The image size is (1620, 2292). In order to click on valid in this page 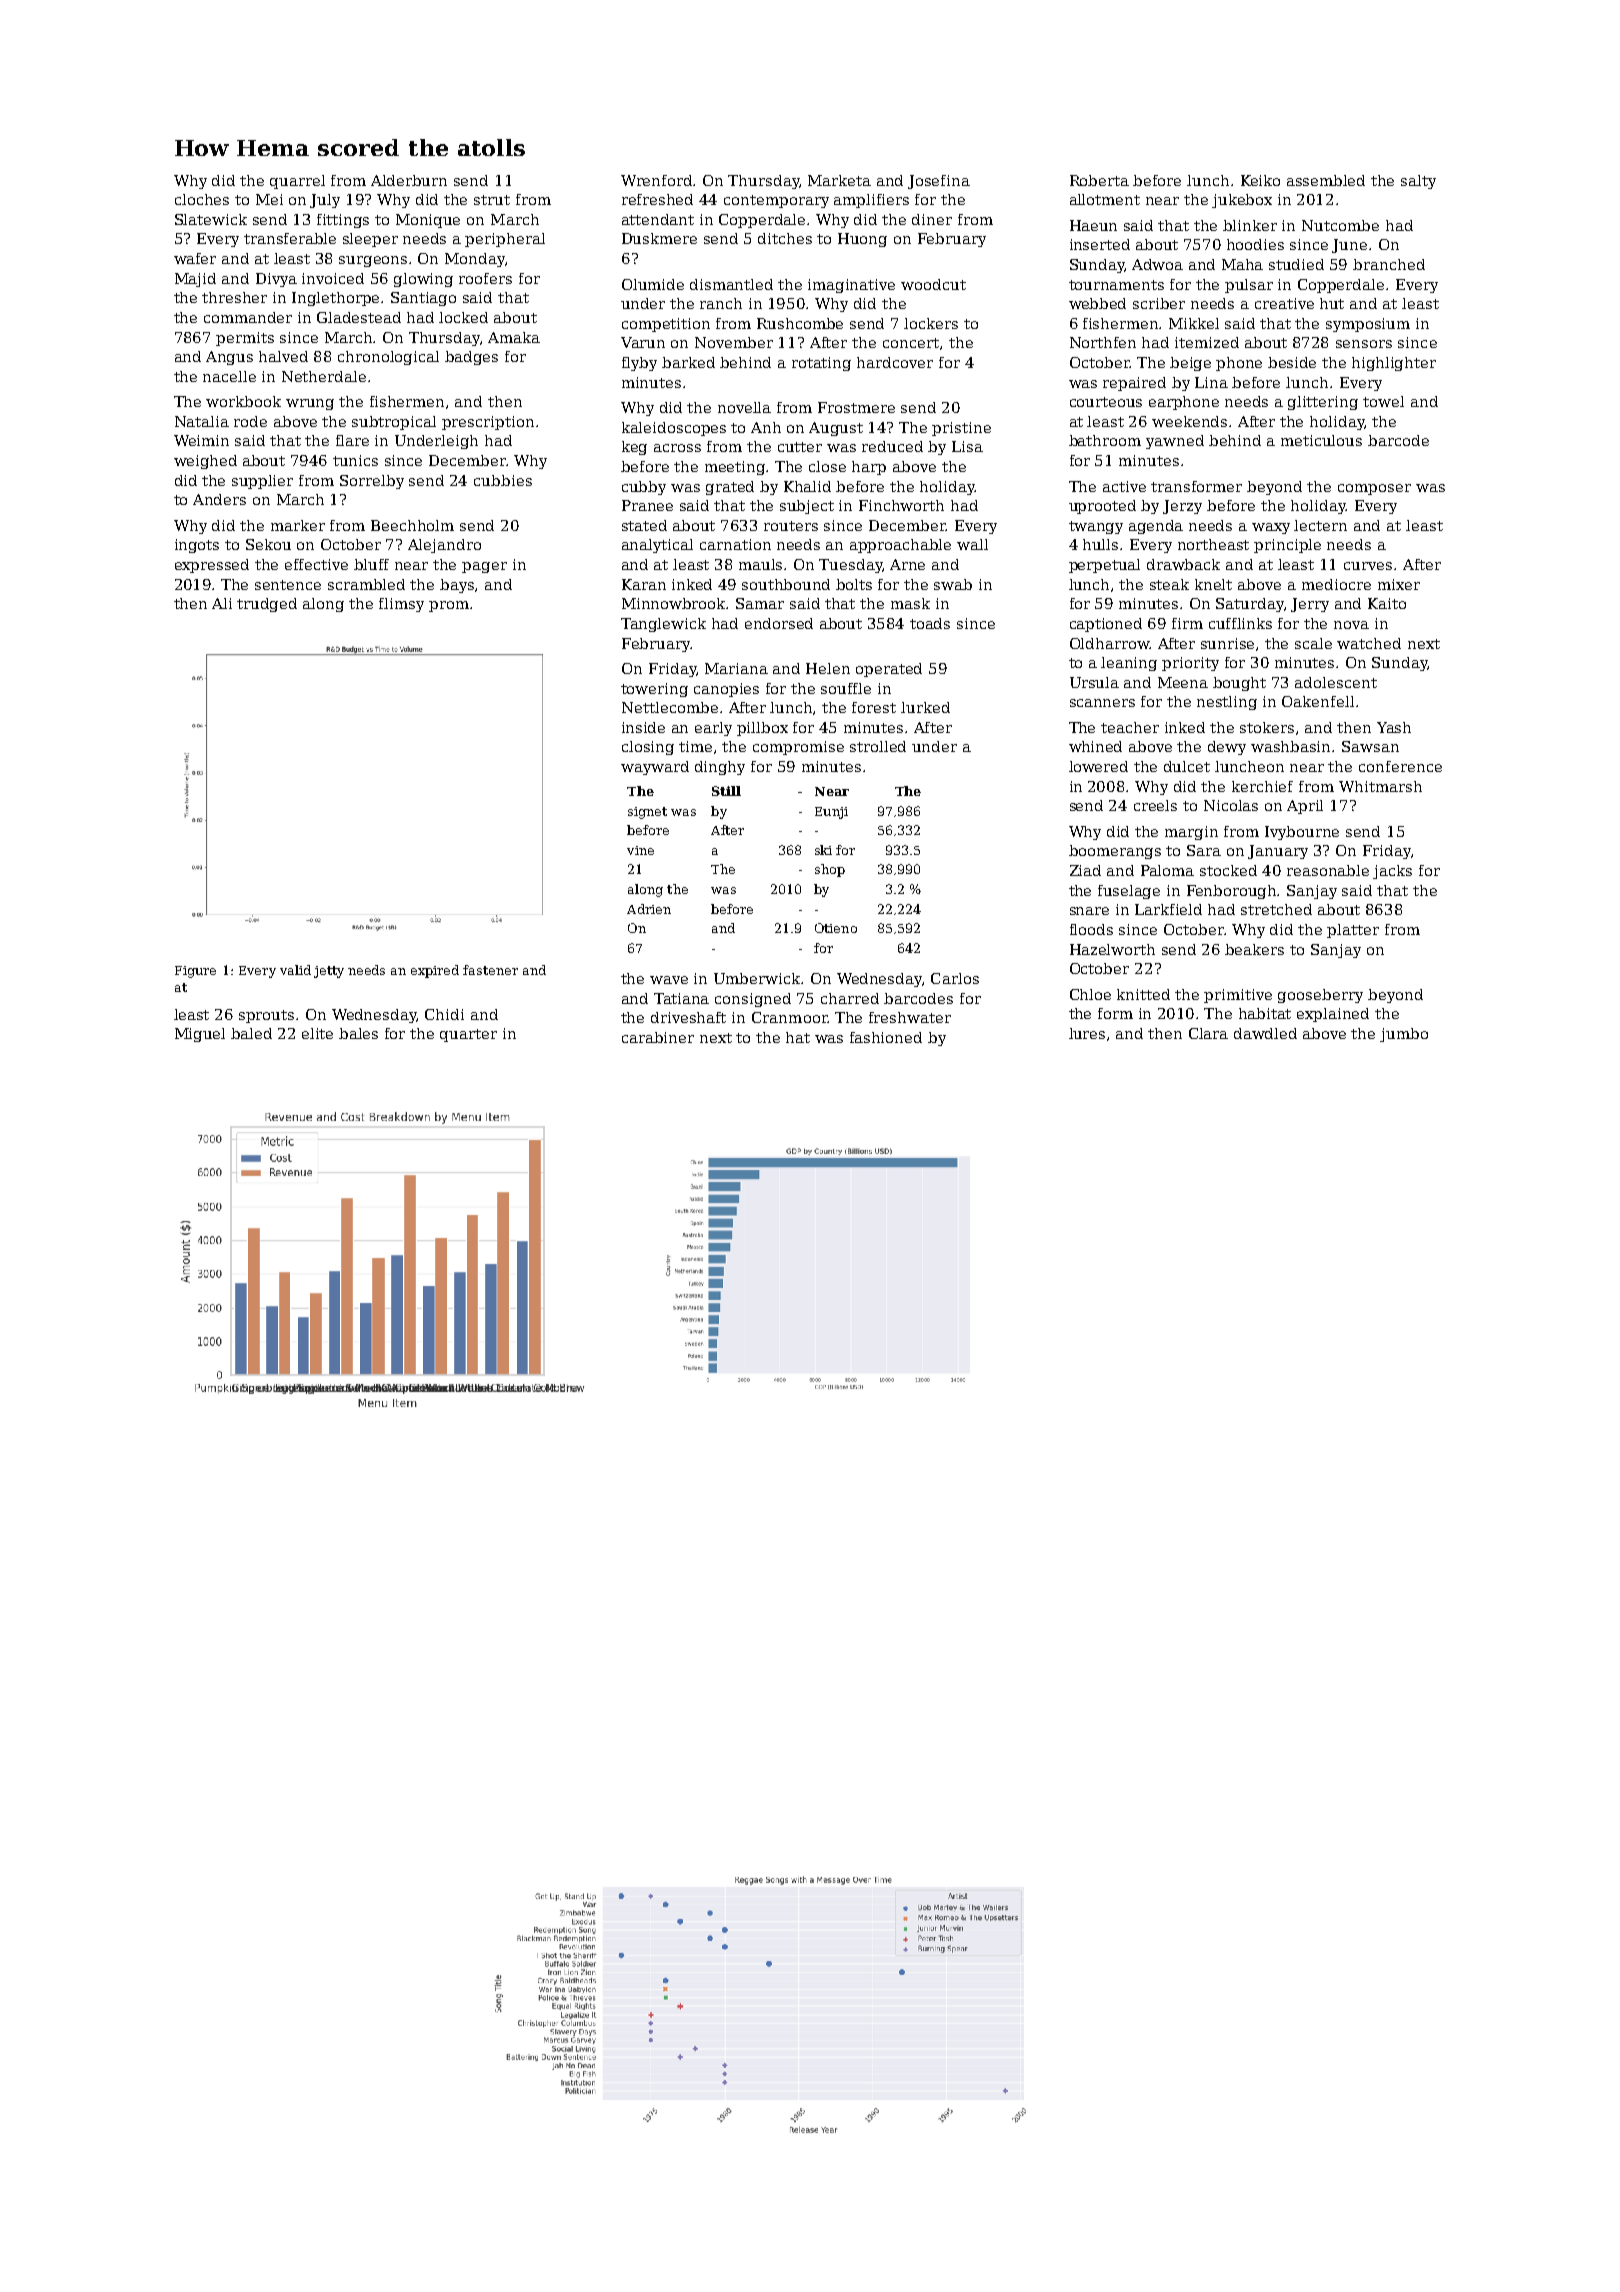, I will do `click(295, 970)`.
